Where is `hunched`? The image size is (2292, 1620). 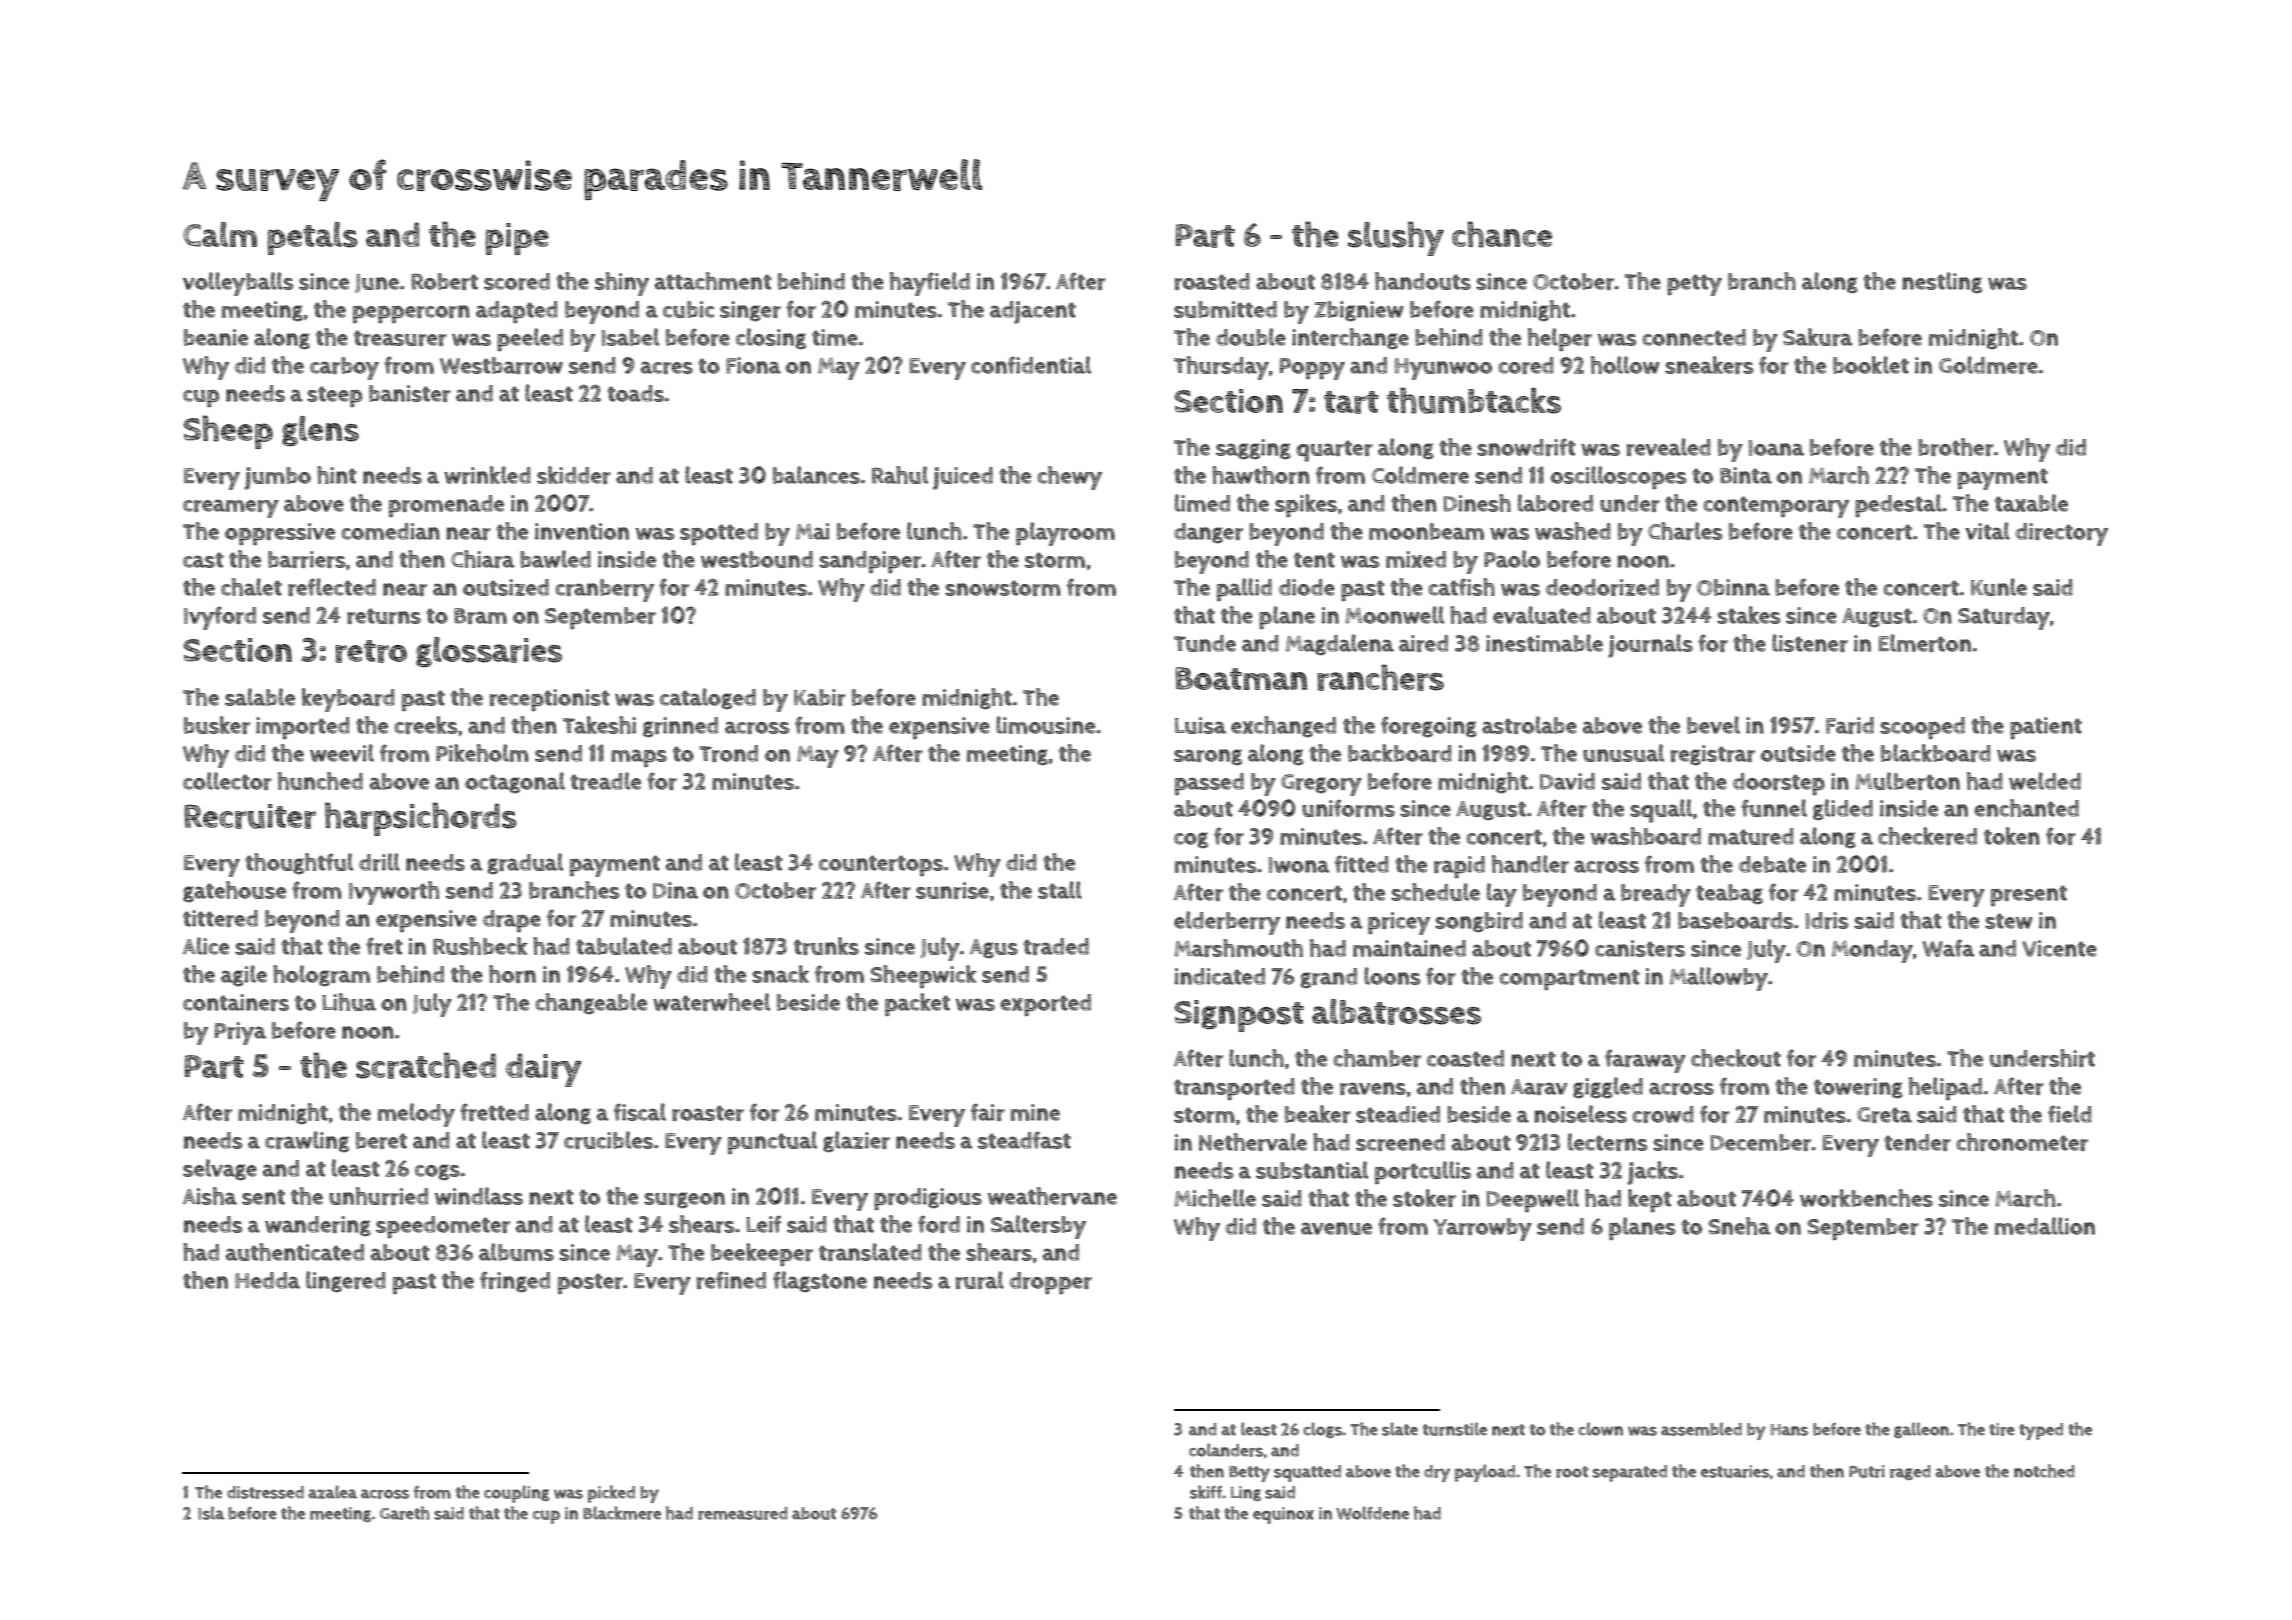
hunched is located at coordinates (320, 781).
